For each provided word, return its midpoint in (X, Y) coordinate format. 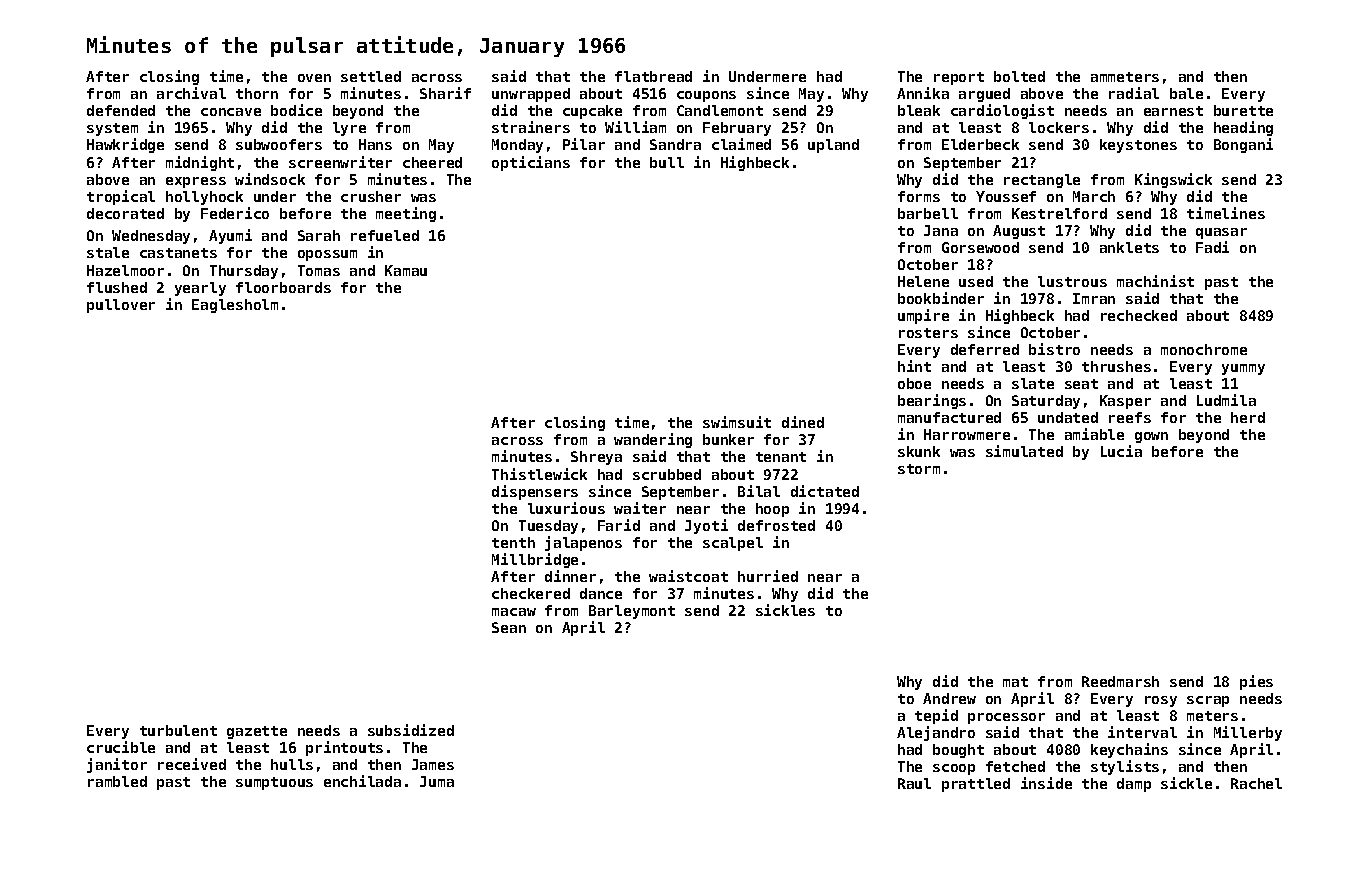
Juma (437, 781)
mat (1015, 682)
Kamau (406, 270)
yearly (200, 289)
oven (314, 78)
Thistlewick (539, 474)
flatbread (653, 76)
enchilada (362, 781)
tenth (513, 542)
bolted (1019, 76)
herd (1248, 417)
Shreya (596, 458)
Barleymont (632, 612)
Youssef (1006, 196)
